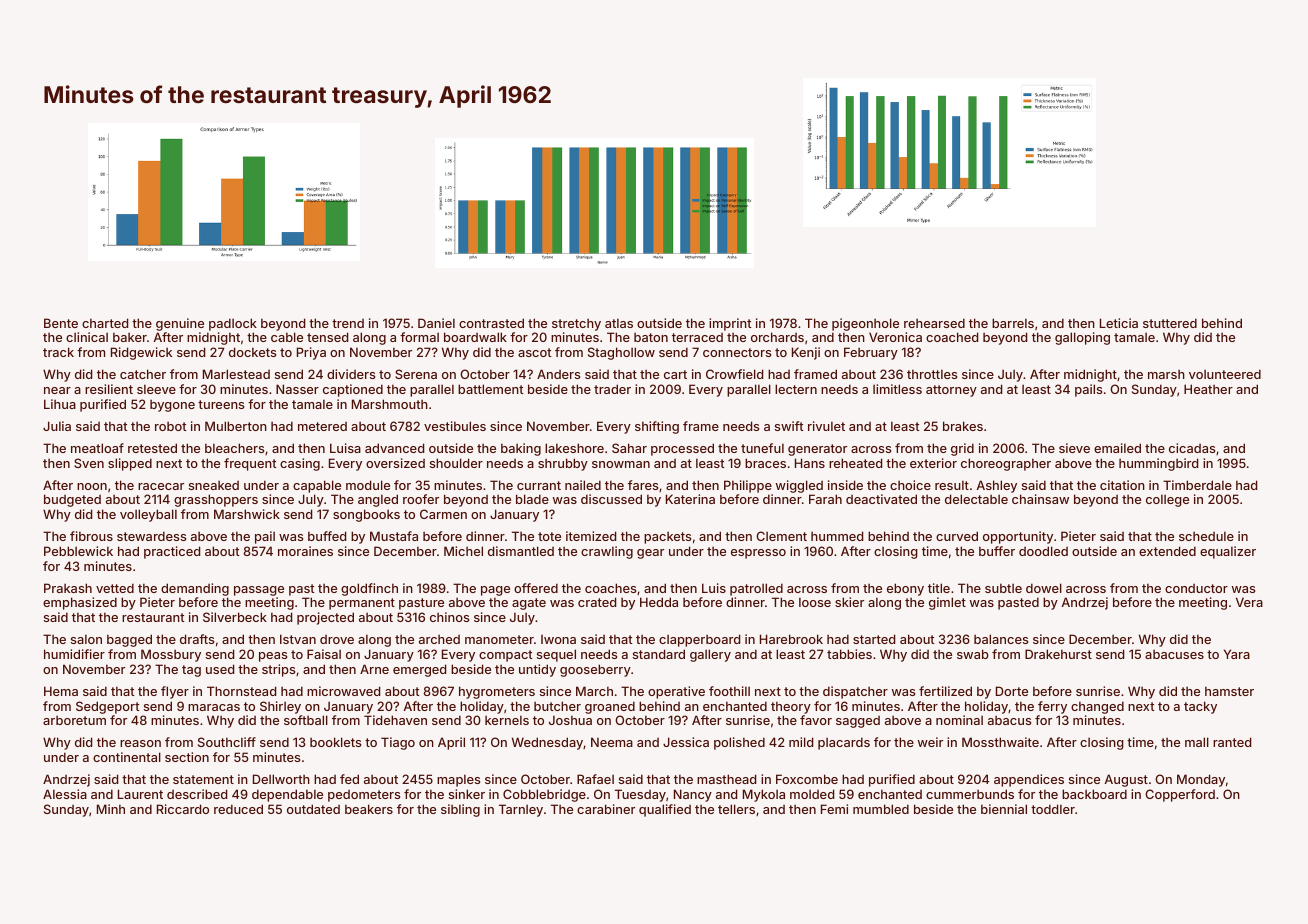 This screenshot has height=924, width=1308. Describe the element at coordinates (1018, 537) in the screenshot. I see `opportunity` at that location.
